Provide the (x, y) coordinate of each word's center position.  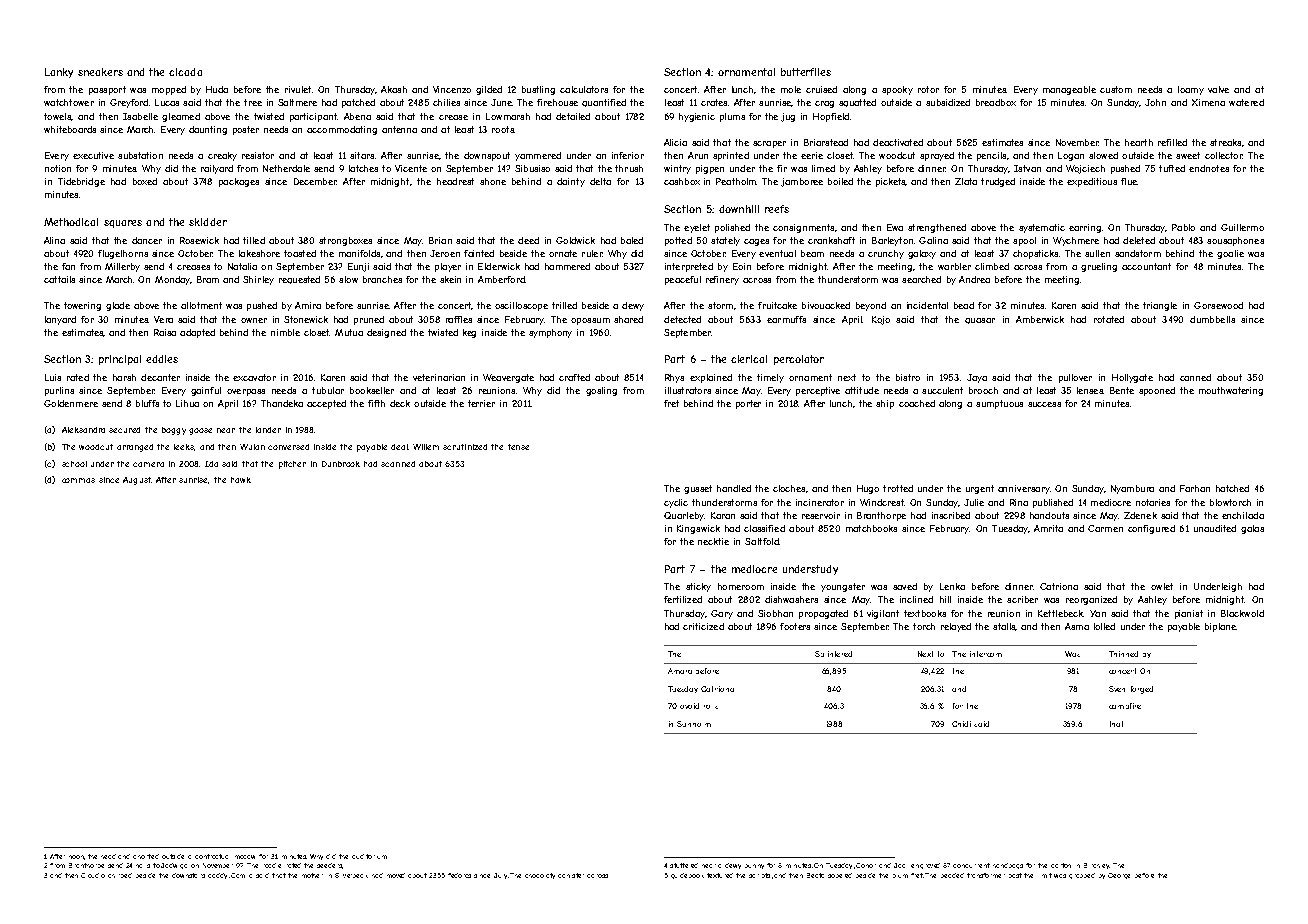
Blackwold (1242, 613)
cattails (59, 279)
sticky (698, 587)
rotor (928, 89)
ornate (563, 253)
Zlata (966, 181)
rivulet (298, 89)
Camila (241, 875)
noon (76, 857)
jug (788, 117)
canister (571, 875)
